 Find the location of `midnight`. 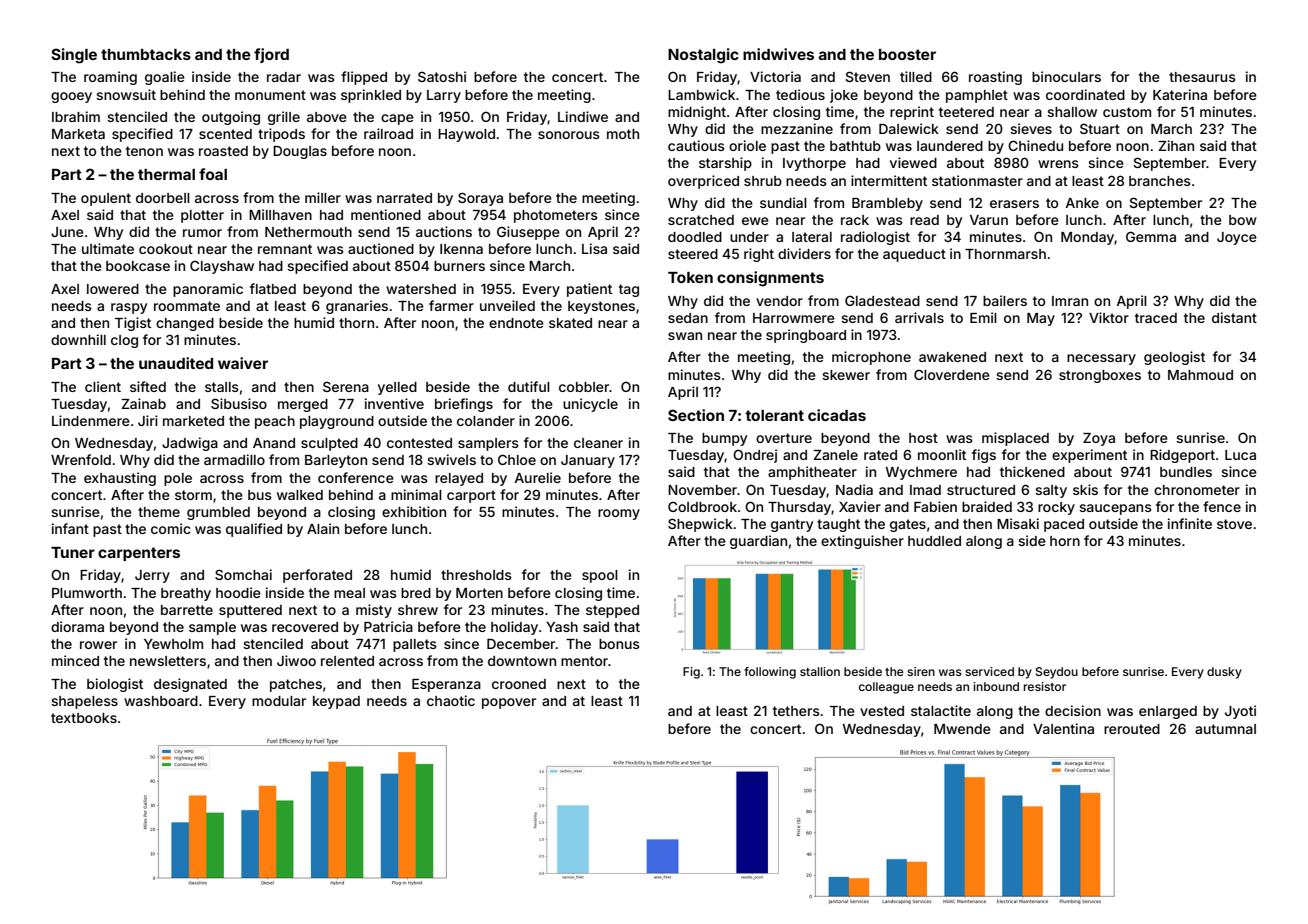

midnight is located at coordinates (697, 113).
